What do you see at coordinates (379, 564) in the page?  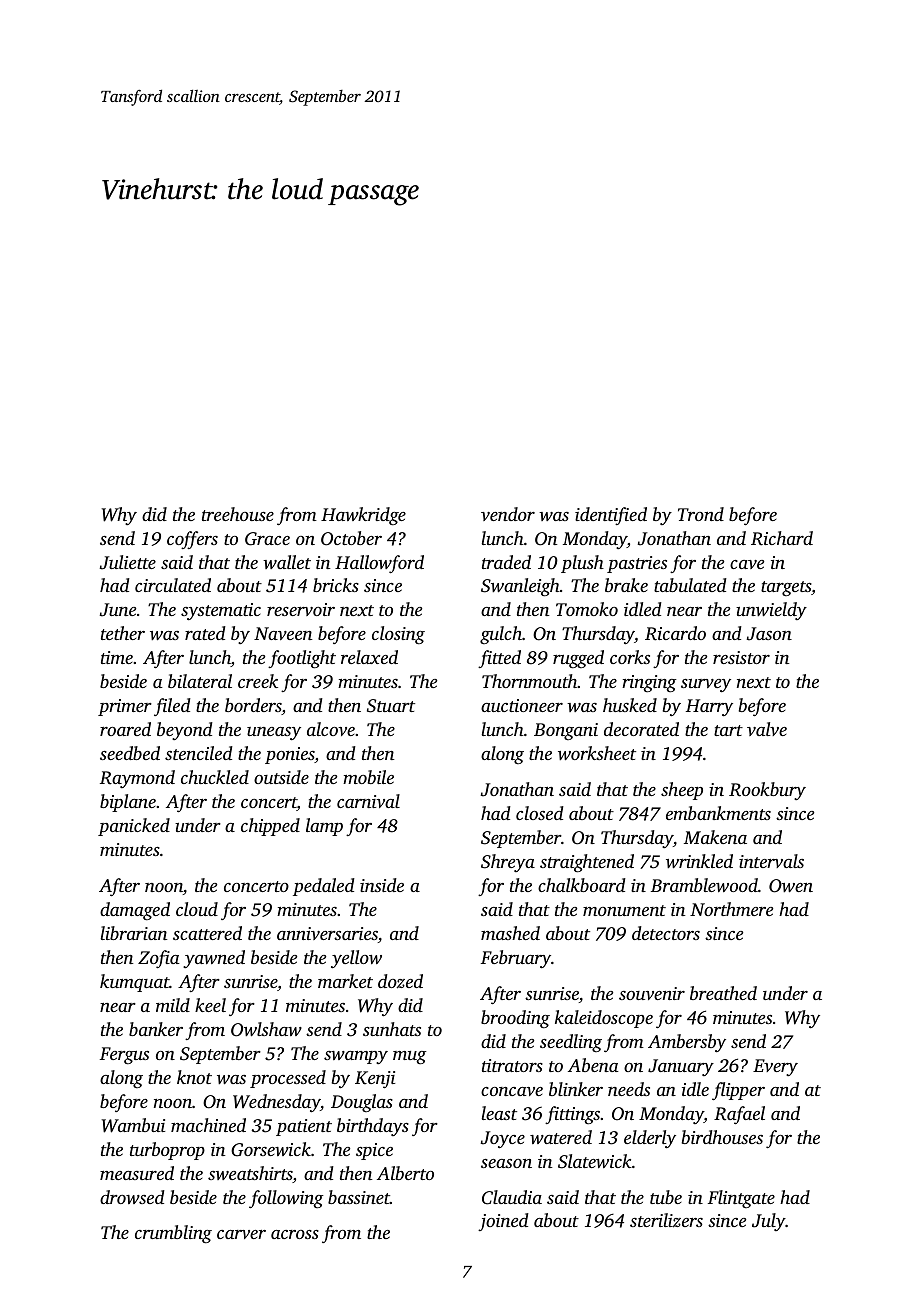 I see `Hallowford` at bounding box center [379, 564].
